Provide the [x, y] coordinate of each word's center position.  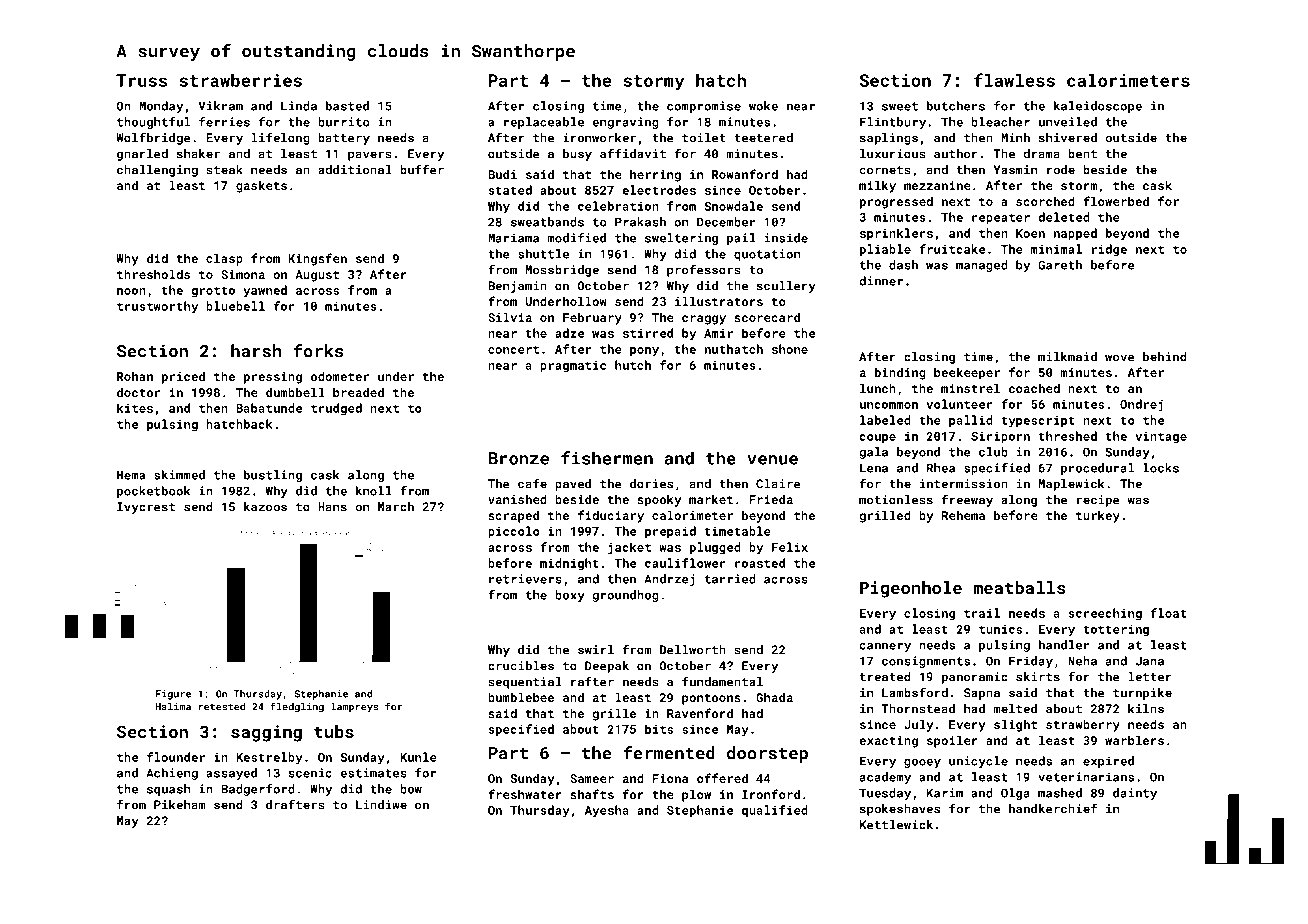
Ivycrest [146, 508]
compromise [704, 107]
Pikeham [179, 805]
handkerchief [1053, 808]
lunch [878, 388]
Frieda [771, 499]
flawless [1014, 80]
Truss [141, 80]
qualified [775, 811]
